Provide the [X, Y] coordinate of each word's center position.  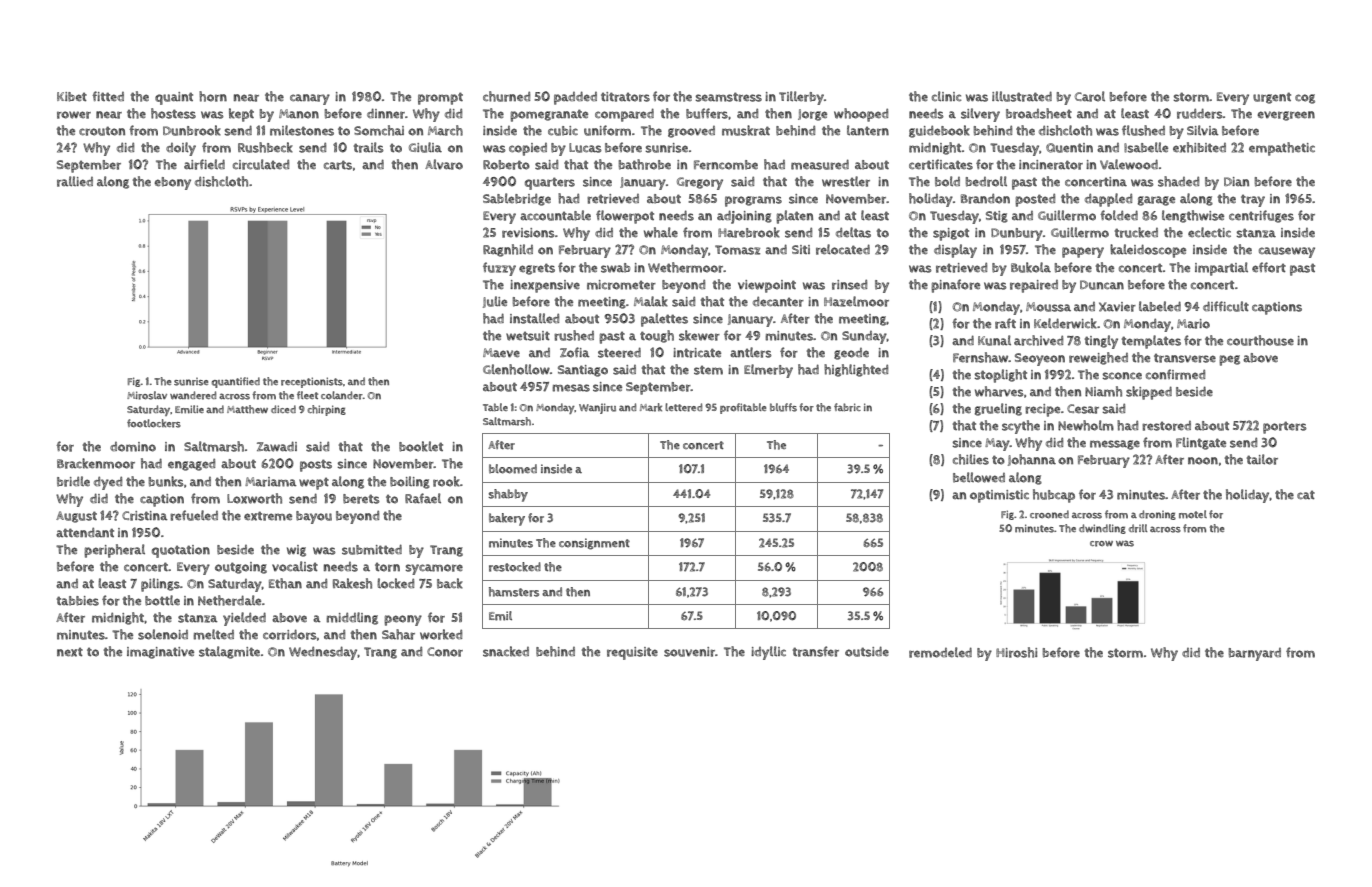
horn [213, 96]
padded [575, 98]
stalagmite [229, 652]
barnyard [1255, 654]
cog [1305, 99]
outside [867, 651]
